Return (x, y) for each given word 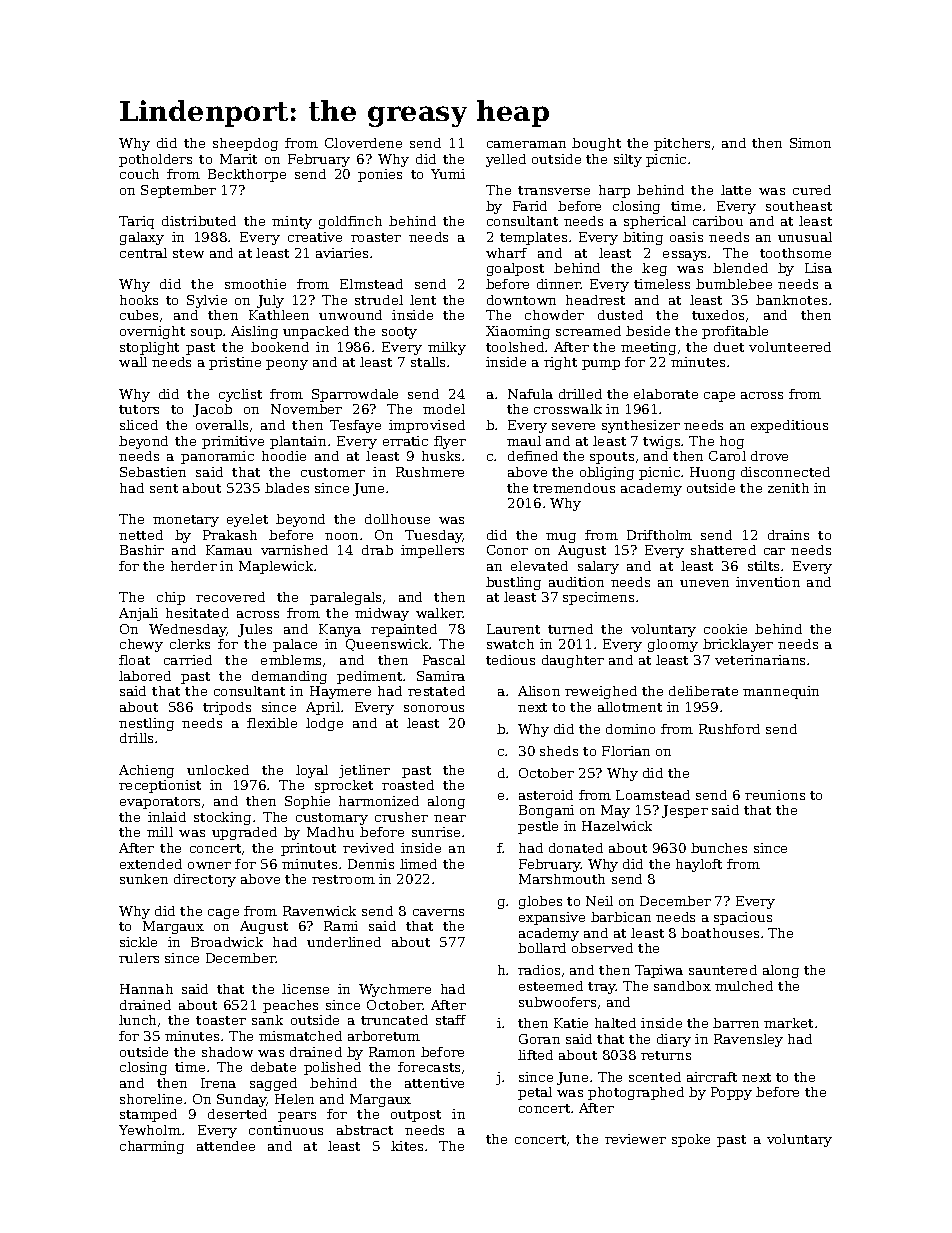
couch (139, 174)
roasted (408, 785)
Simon (810, 143)
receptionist (160, 786)
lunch (137, 1020)
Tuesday (434, 536)
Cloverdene (363, 143)
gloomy (673, 645)
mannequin (781, 692)
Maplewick (276, 567)
